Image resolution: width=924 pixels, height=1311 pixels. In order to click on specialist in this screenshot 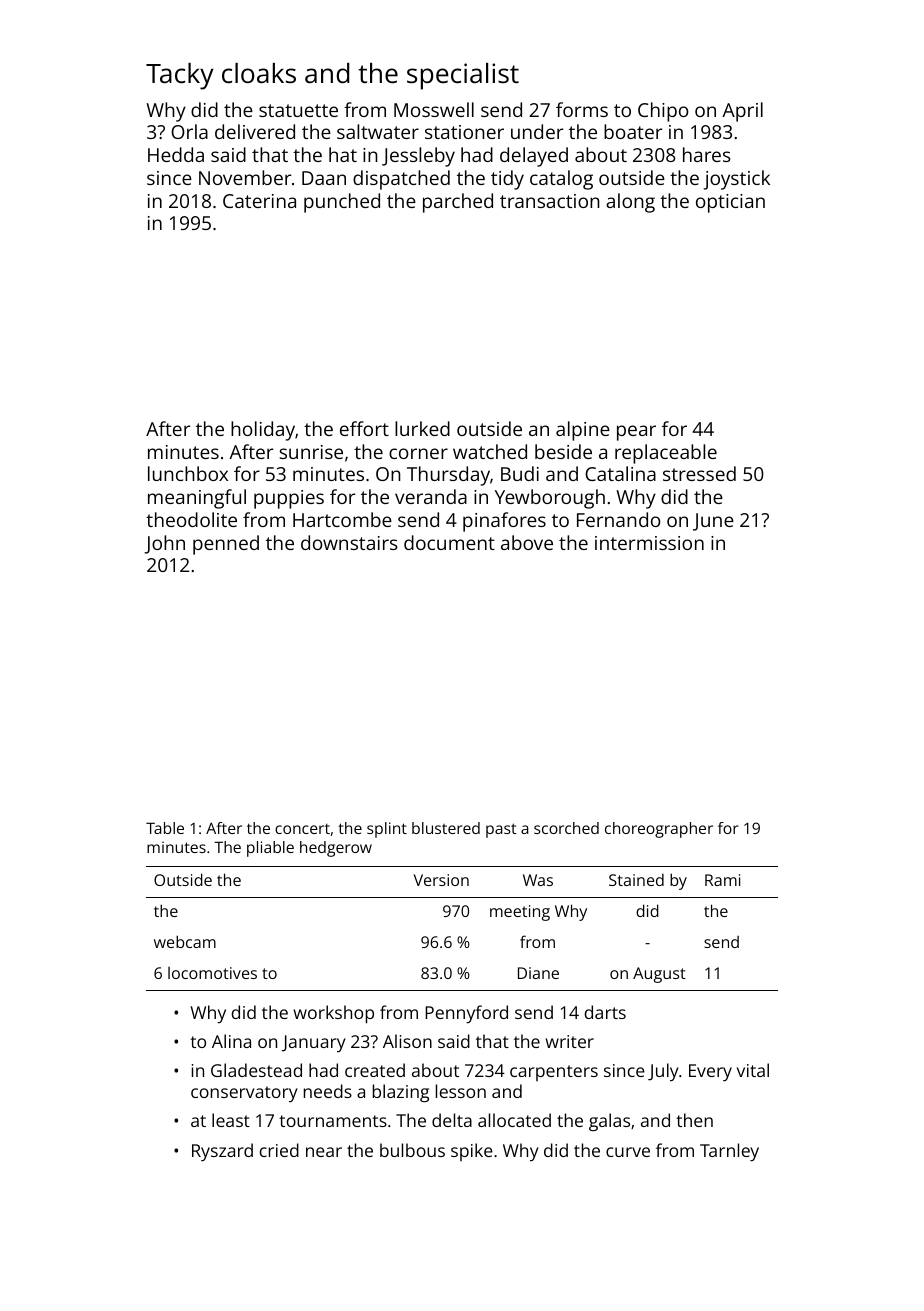, I will do `click(463, 76)`.
